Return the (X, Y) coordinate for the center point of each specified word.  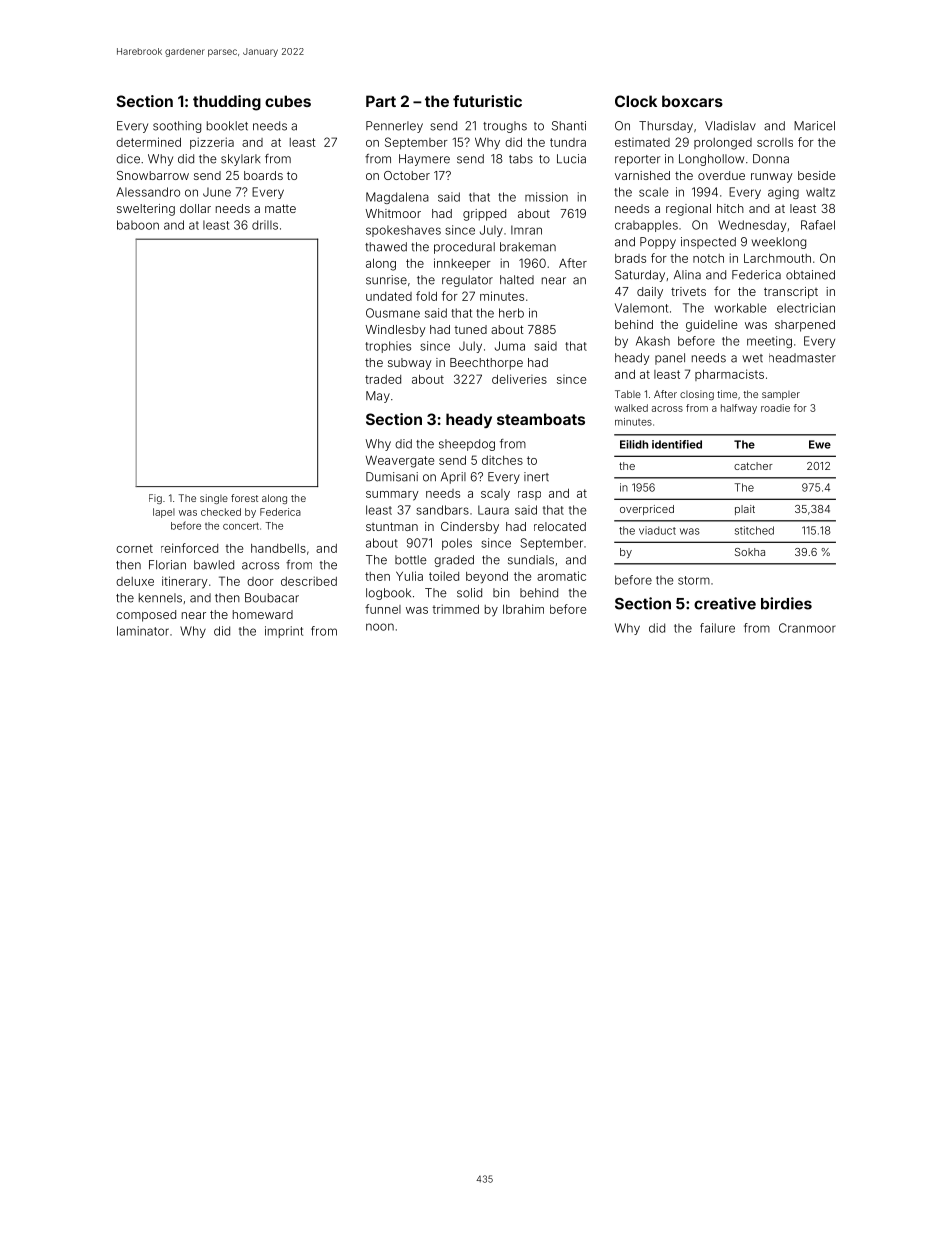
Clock (636, 101)
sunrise (386, 280)
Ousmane (393, 313)
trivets (688, 291)
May (378, 397)
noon (380, 627)
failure (717, 628)
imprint (284, 632)
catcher (753, 466)
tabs (521, 159)
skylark (240, 160)
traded (383, 379)
